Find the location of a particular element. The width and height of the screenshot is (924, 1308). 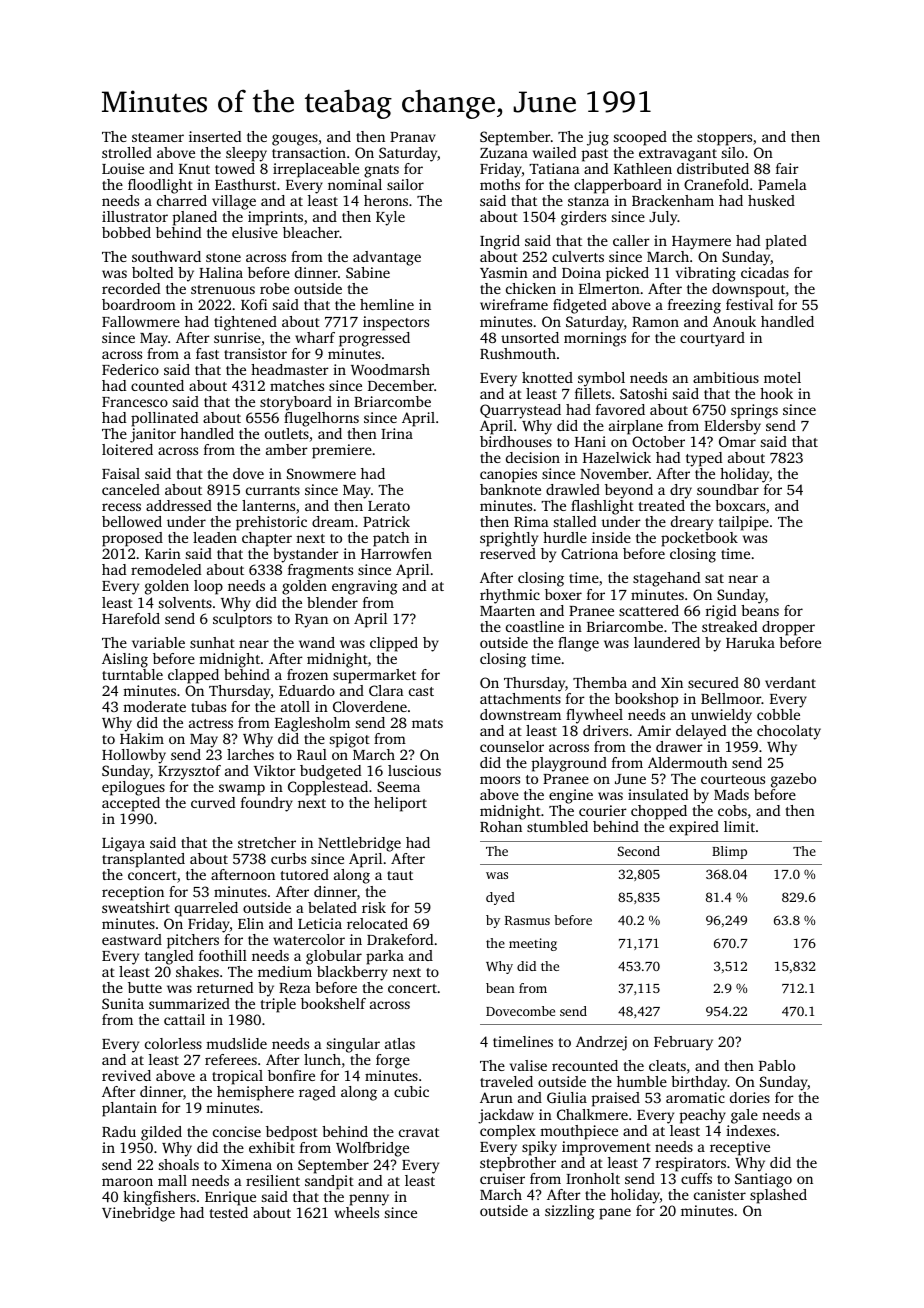

secured is located at coordinates (713, 682).
